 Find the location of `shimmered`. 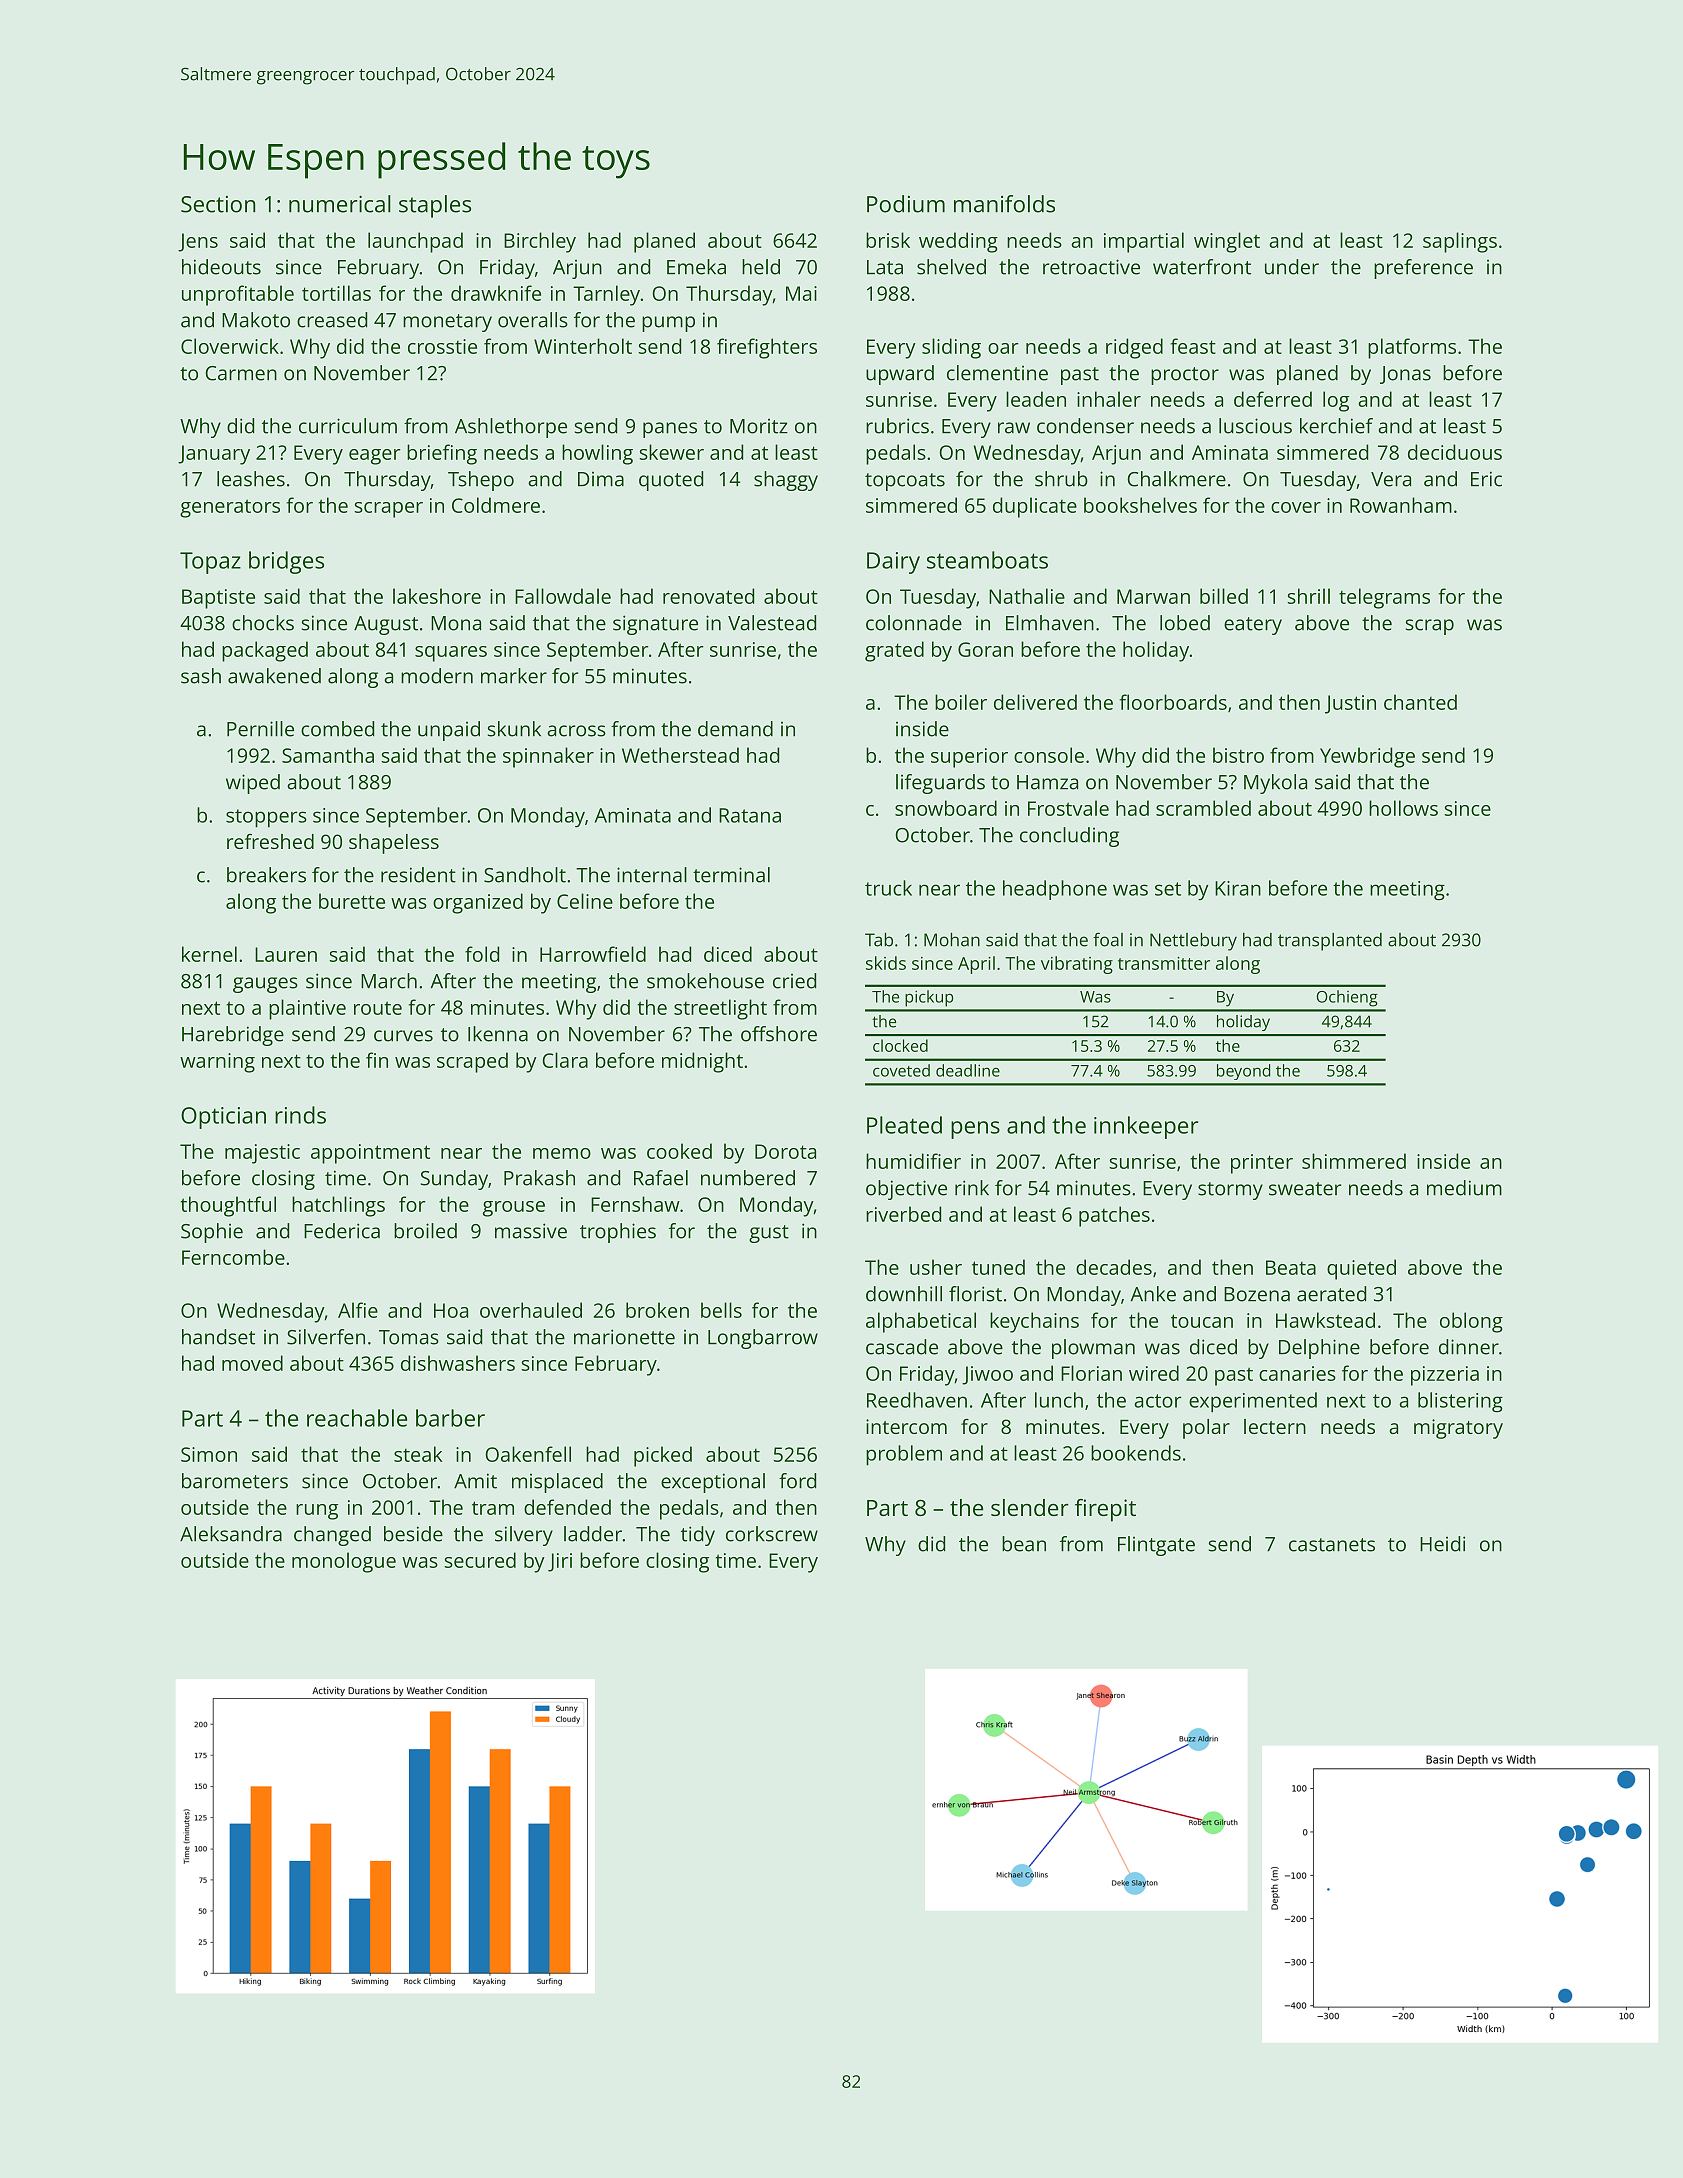

shimmered is located at coordinates (1354, 1161).
